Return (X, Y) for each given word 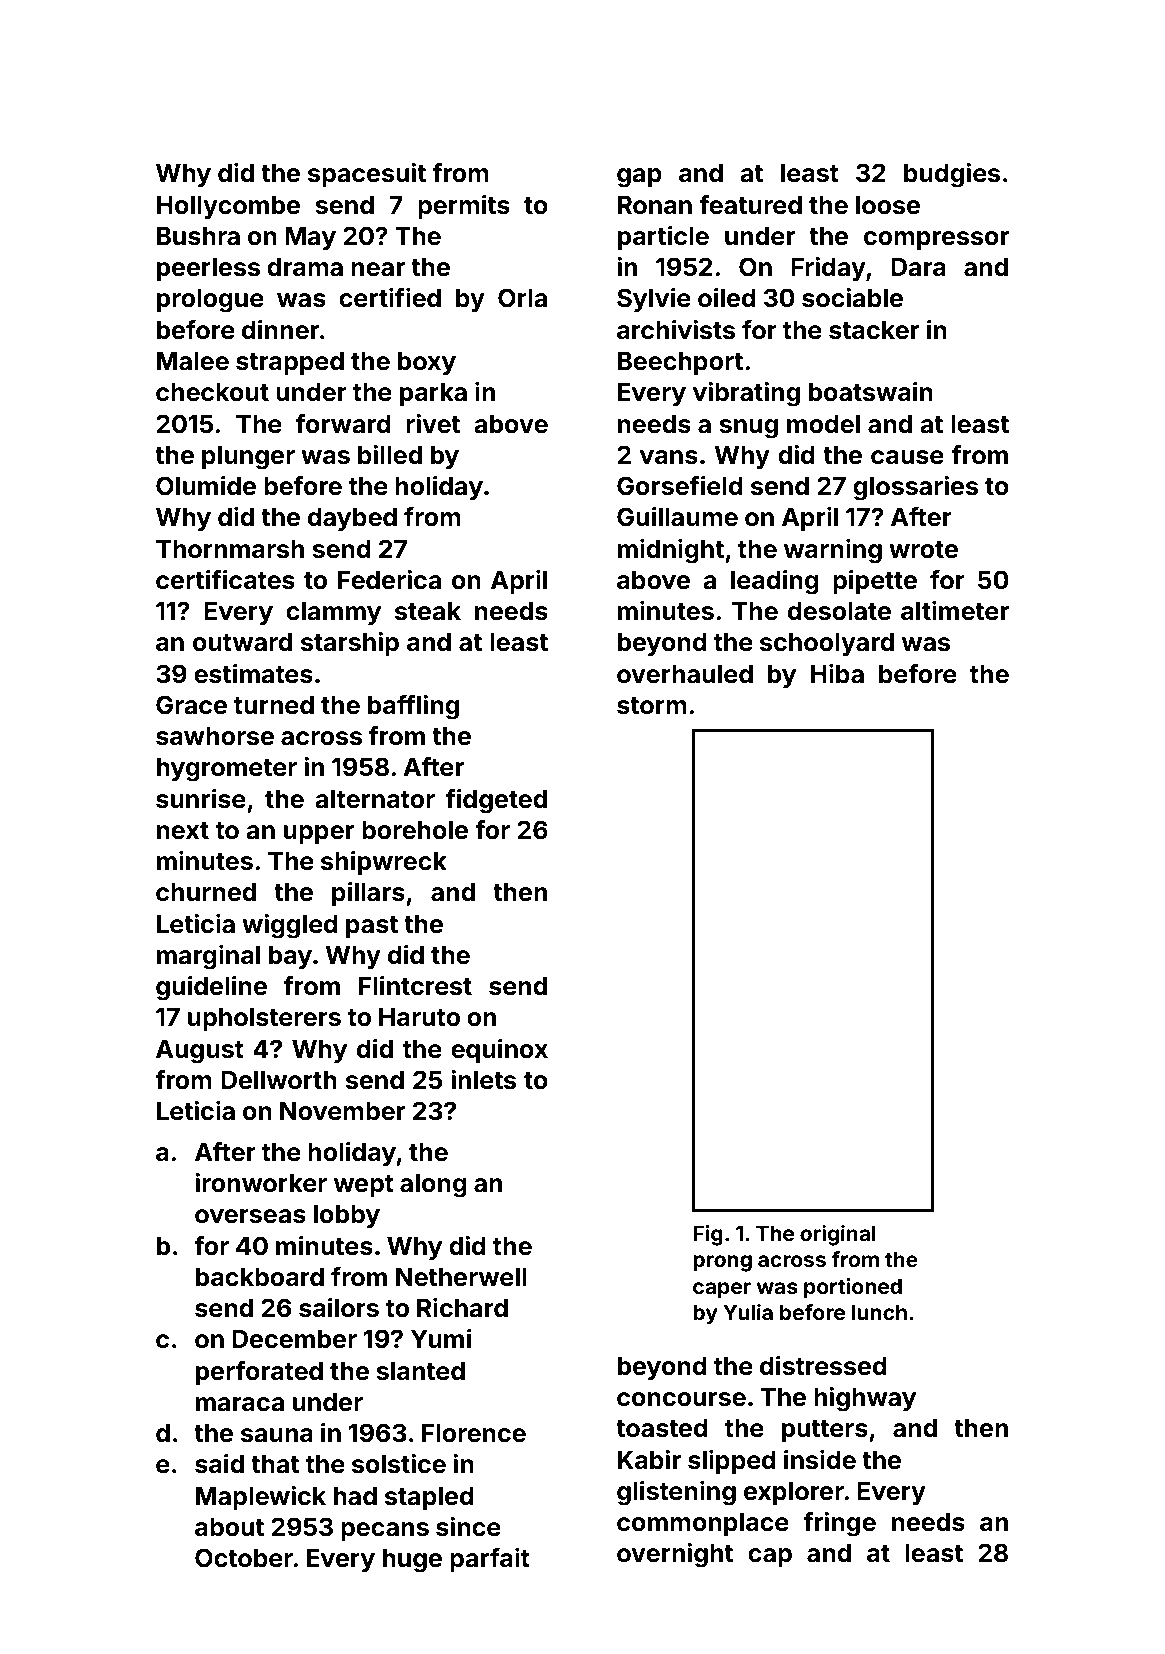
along (433, 1186)
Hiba (837, 674)
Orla (522, 298)
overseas (250, 1216)
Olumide (206, 486)
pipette (875, 582)
